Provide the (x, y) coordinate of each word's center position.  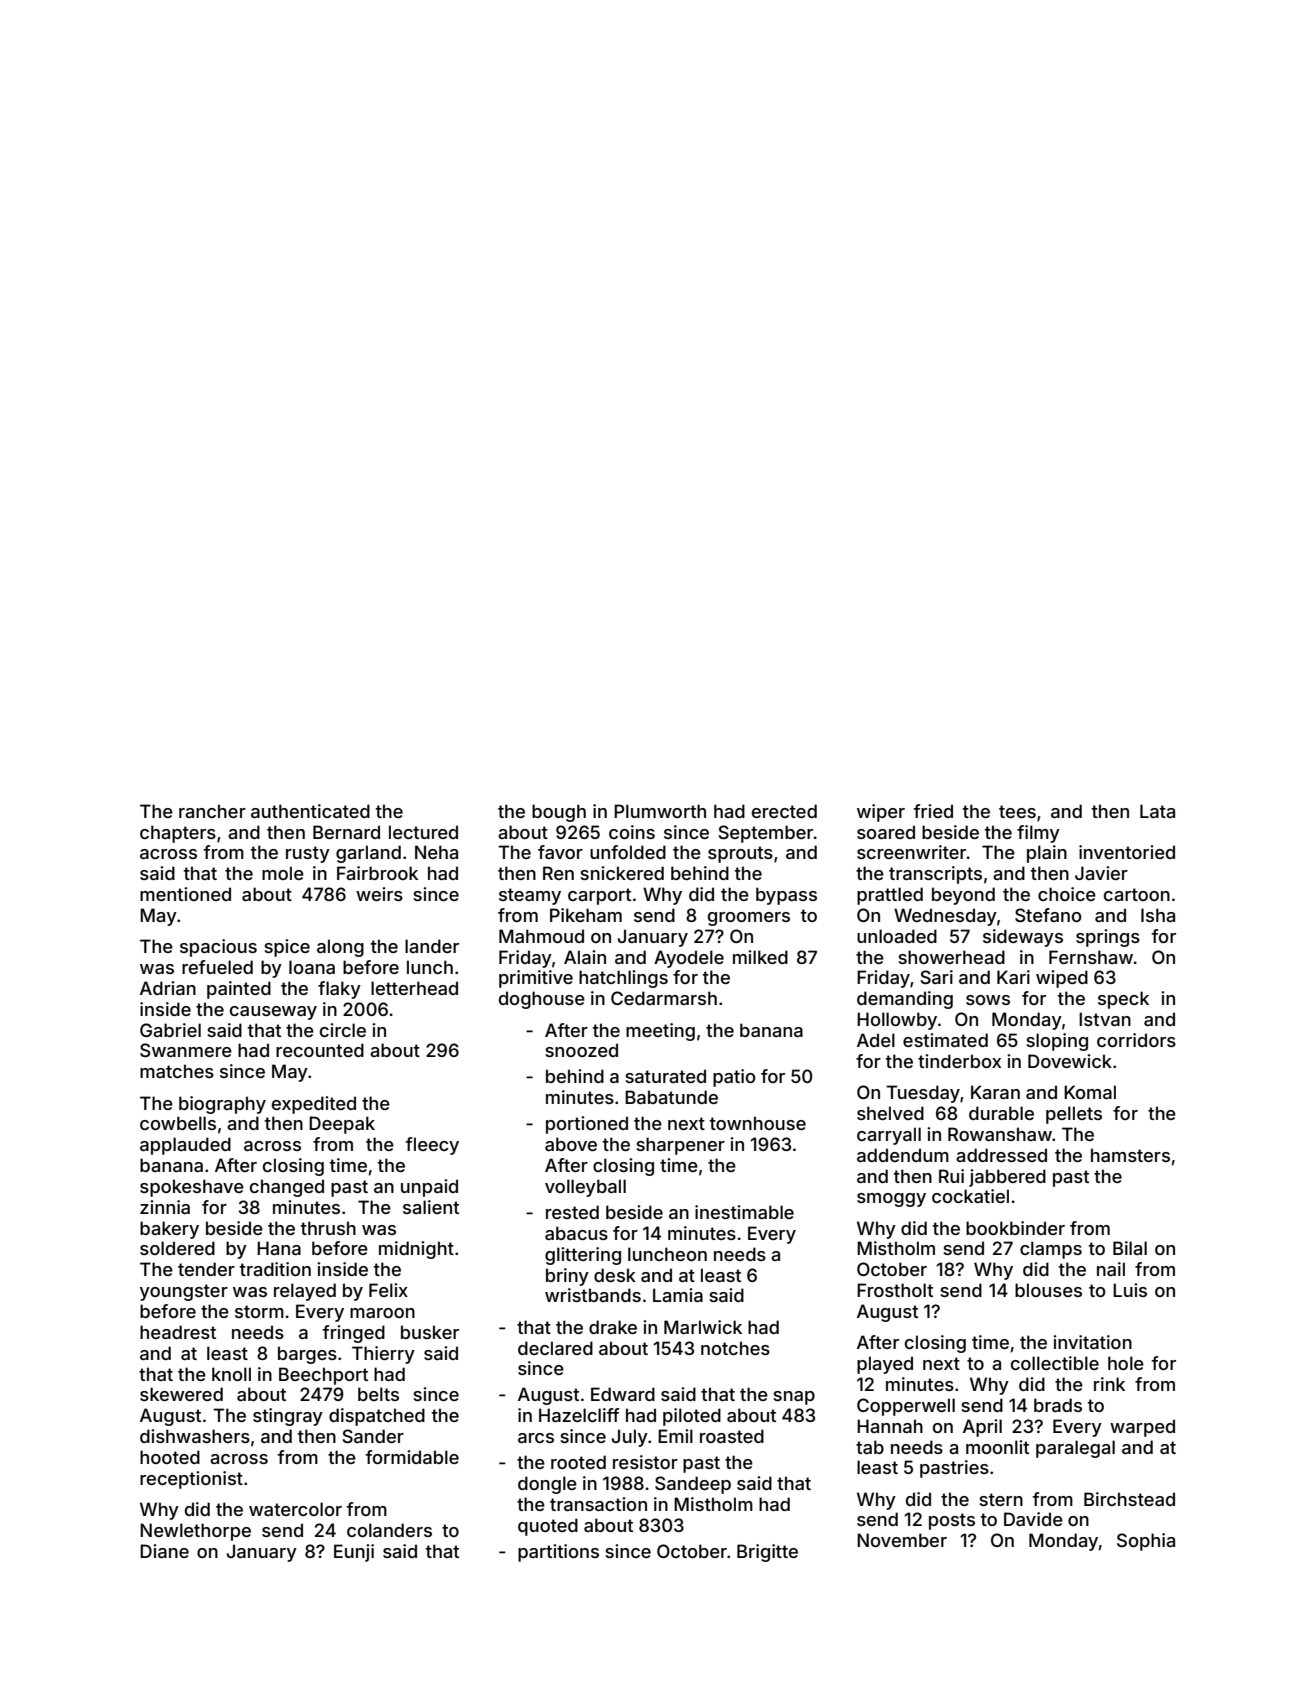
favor (560, 852)
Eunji (354, 1553)
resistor (645, 1462)
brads (1058, 1405)
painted (239, 990)
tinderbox (959, 1061)
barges (307, 1355)
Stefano (1048, 915)
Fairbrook (377, 873)
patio (734, 1078)
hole (1126, 1363)
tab (870, 1447)
